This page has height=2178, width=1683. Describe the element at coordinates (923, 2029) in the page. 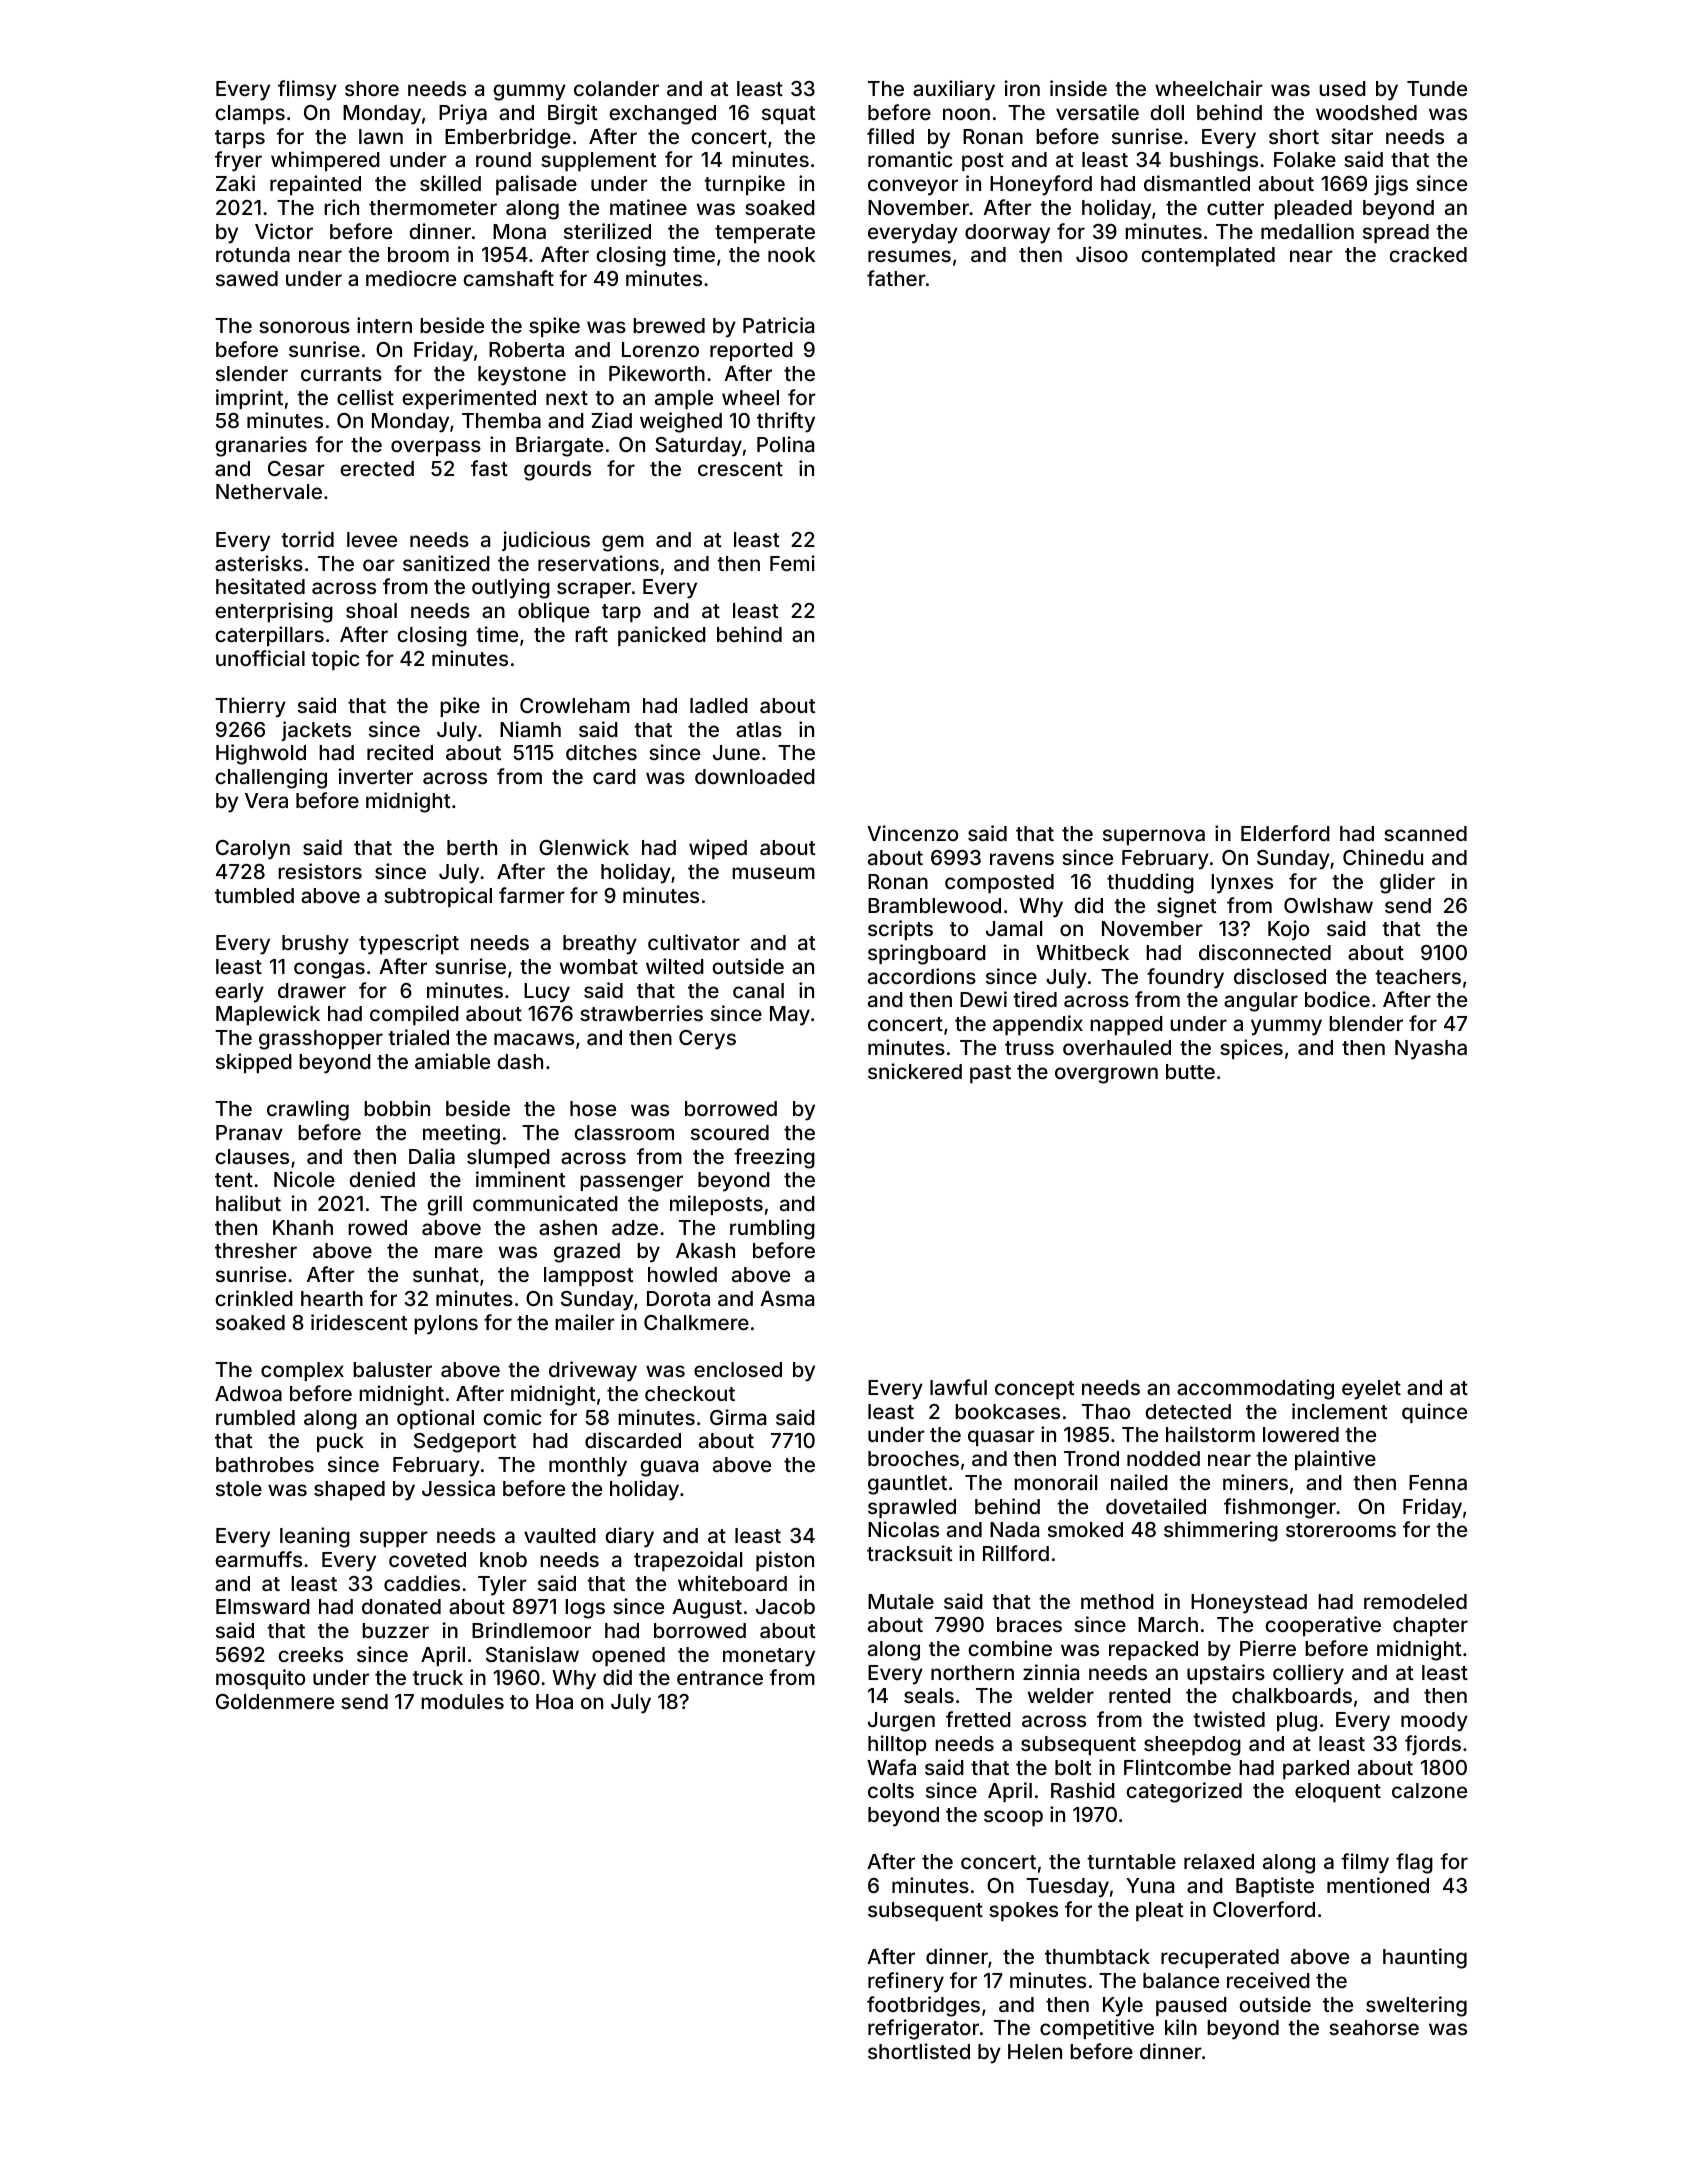

I see `refrigerator` at that location.
